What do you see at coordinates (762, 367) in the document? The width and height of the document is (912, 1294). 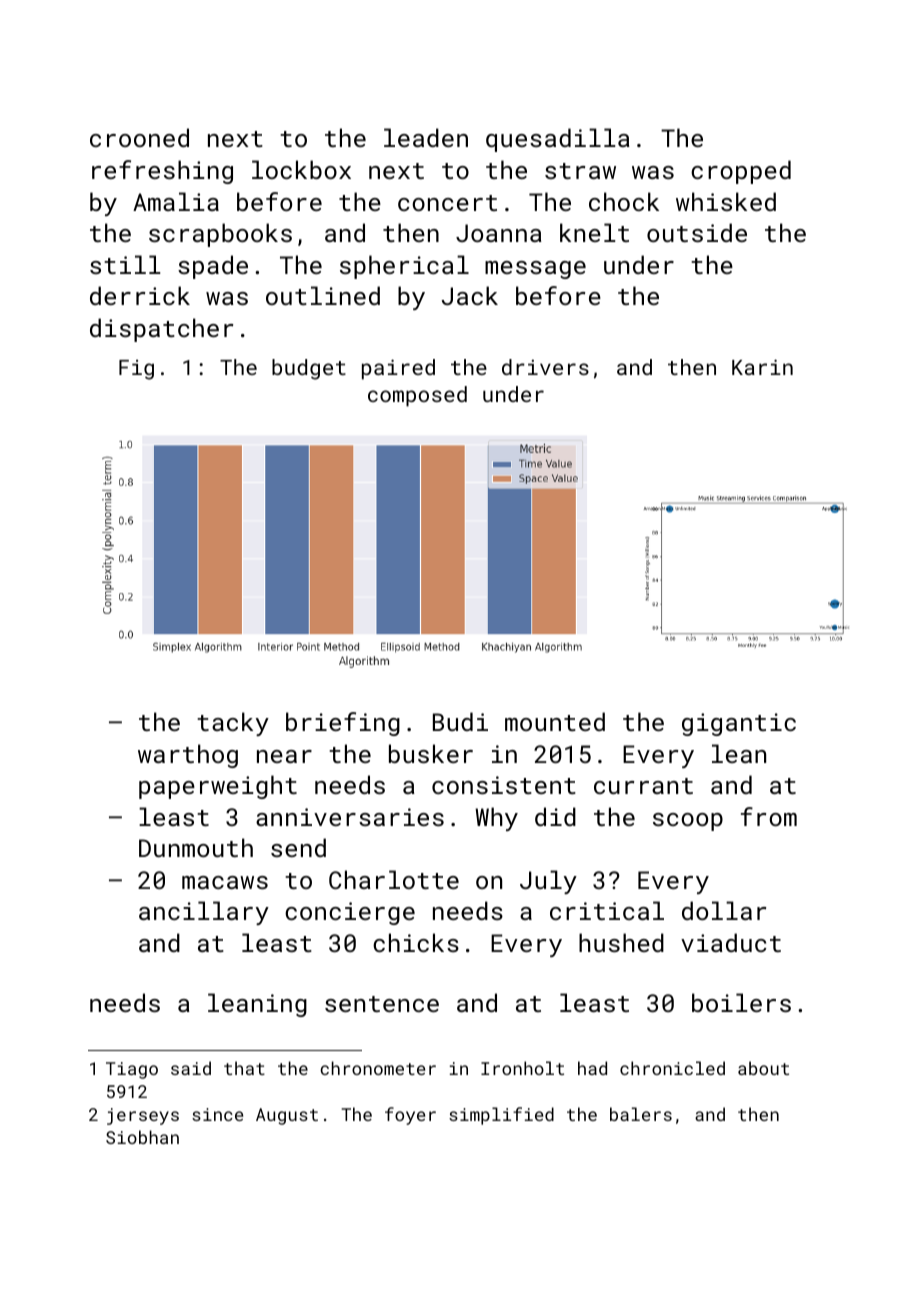 I see `Karin` at bounding box center [762, 367].
